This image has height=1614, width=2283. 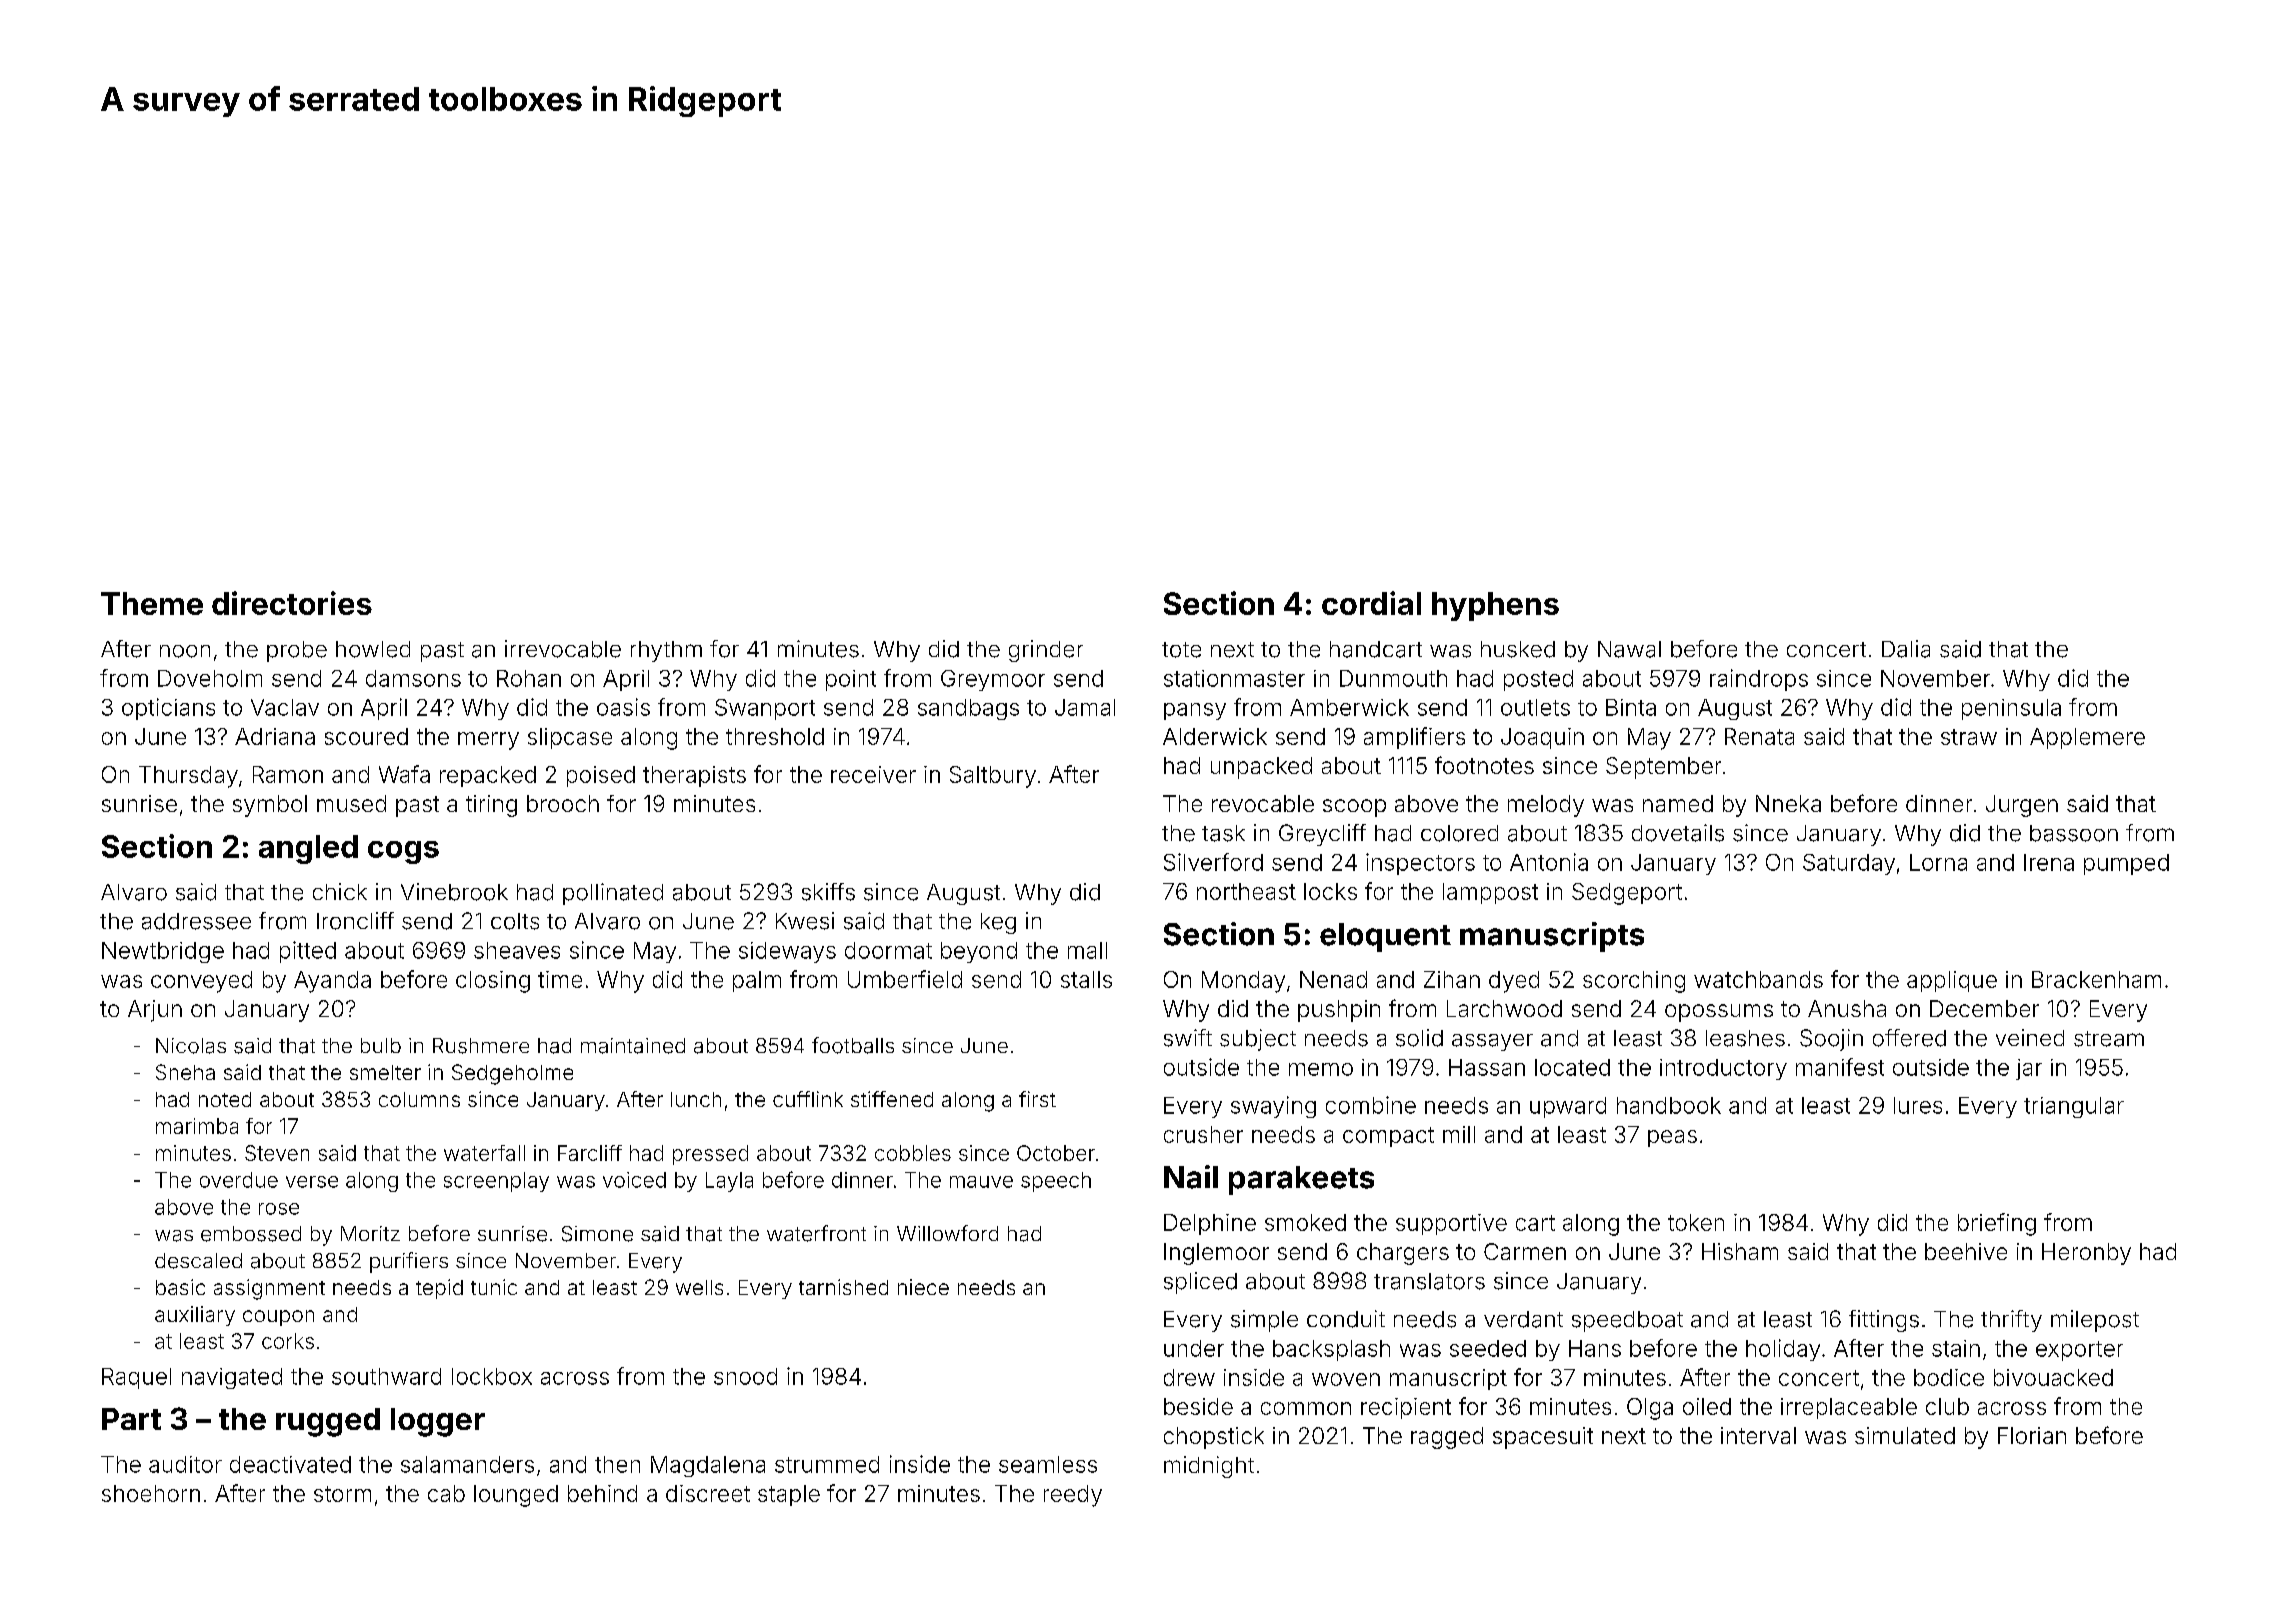 What do you see at coordinates (1371, 603) in the image?
I see `cordial` at bounding box center [1371, 603].
